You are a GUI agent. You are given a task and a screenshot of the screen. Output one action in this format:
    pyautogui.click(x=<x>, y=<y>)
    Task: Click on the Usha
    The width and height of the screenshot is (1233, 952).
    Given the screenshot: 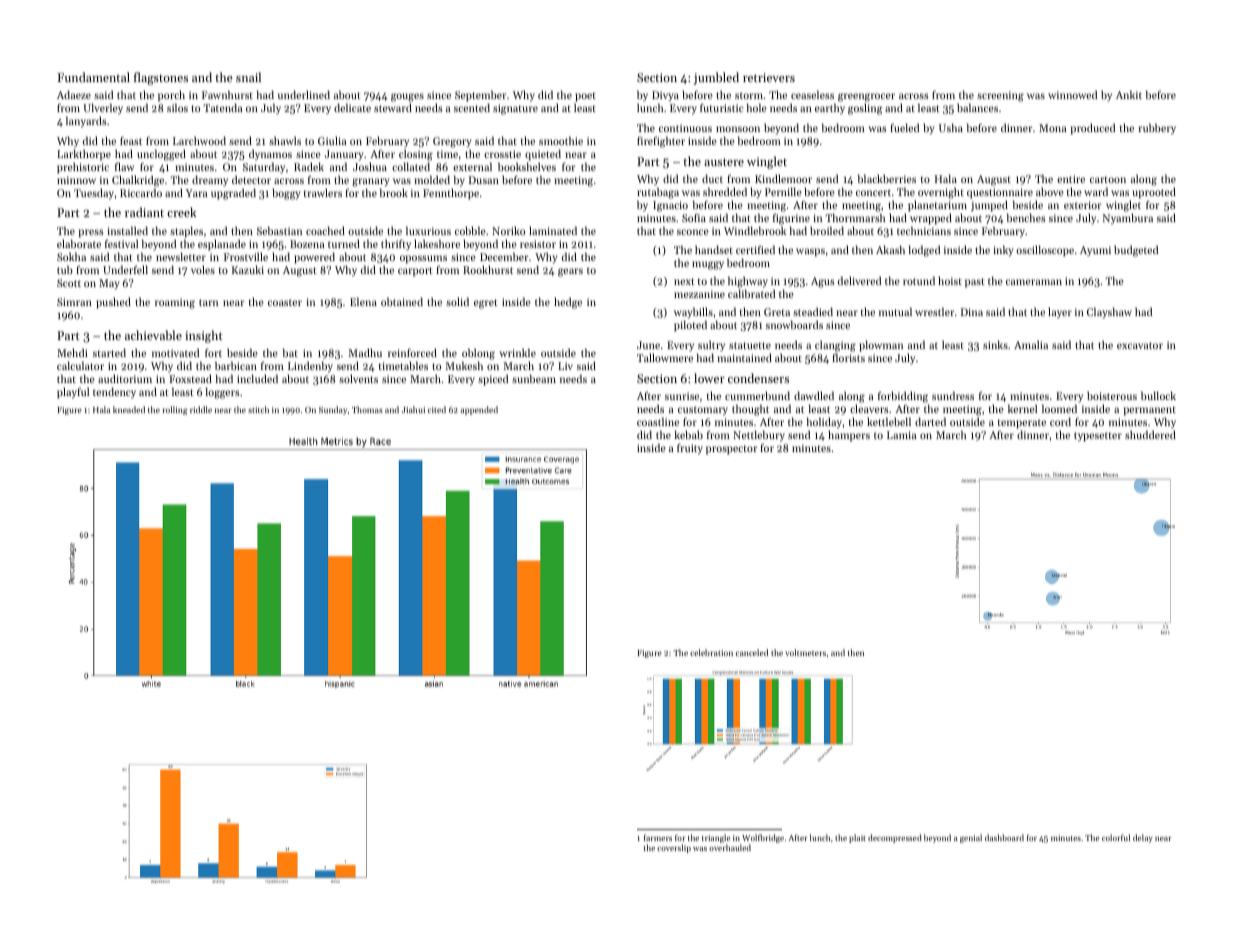 What is the action you would take?
    pyautogui.click(x=951, y=127)
